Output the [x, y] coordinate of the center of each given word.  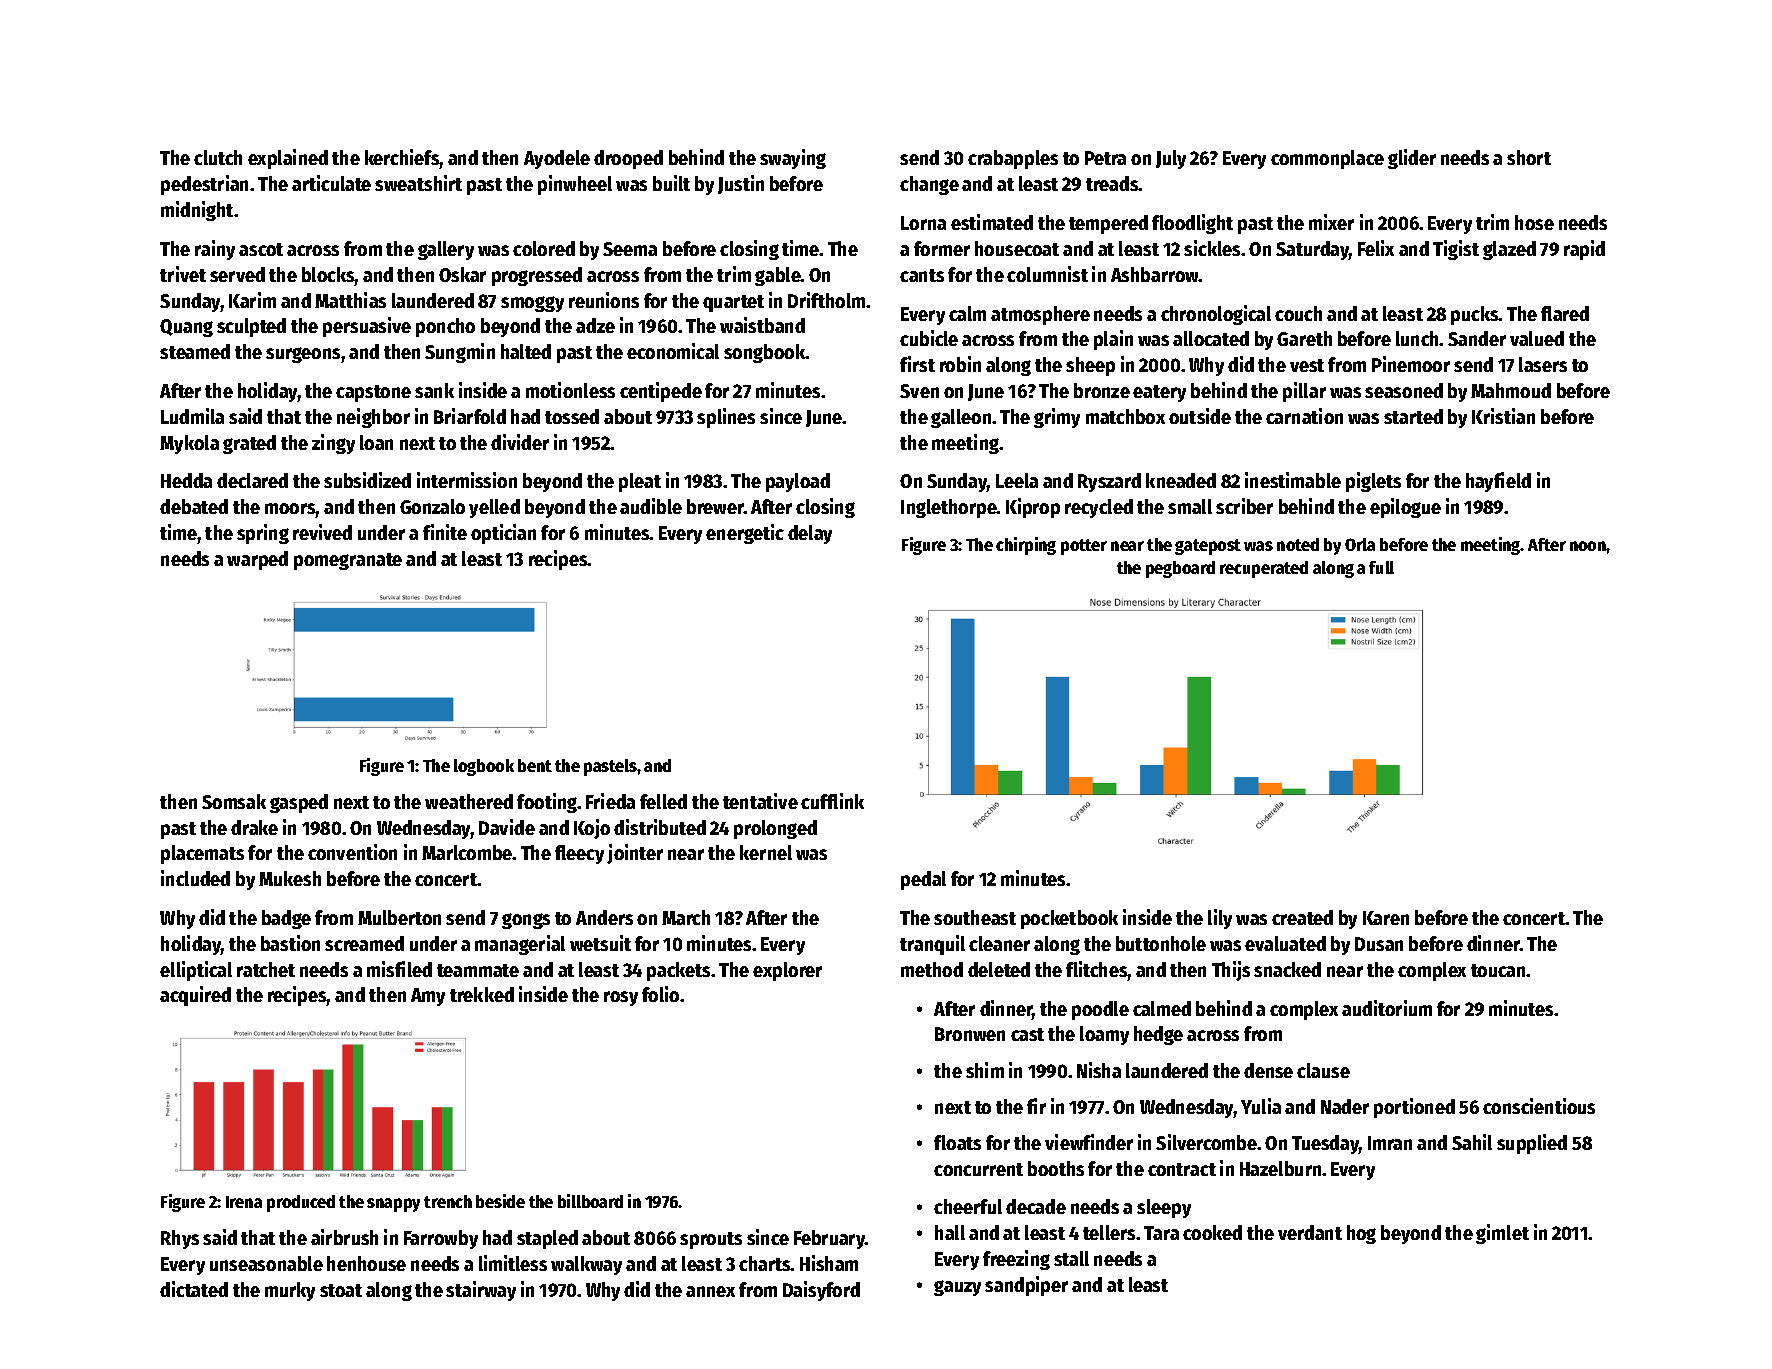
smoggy [532, 304]
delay [810, 534]
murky [290, 1291]
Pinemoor [1411, 364]
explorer [787, 971]
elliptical [196, 971]
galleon [961, 418]
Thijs [1231, 971]
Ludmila [192, 416]
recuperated [1264, 569]
